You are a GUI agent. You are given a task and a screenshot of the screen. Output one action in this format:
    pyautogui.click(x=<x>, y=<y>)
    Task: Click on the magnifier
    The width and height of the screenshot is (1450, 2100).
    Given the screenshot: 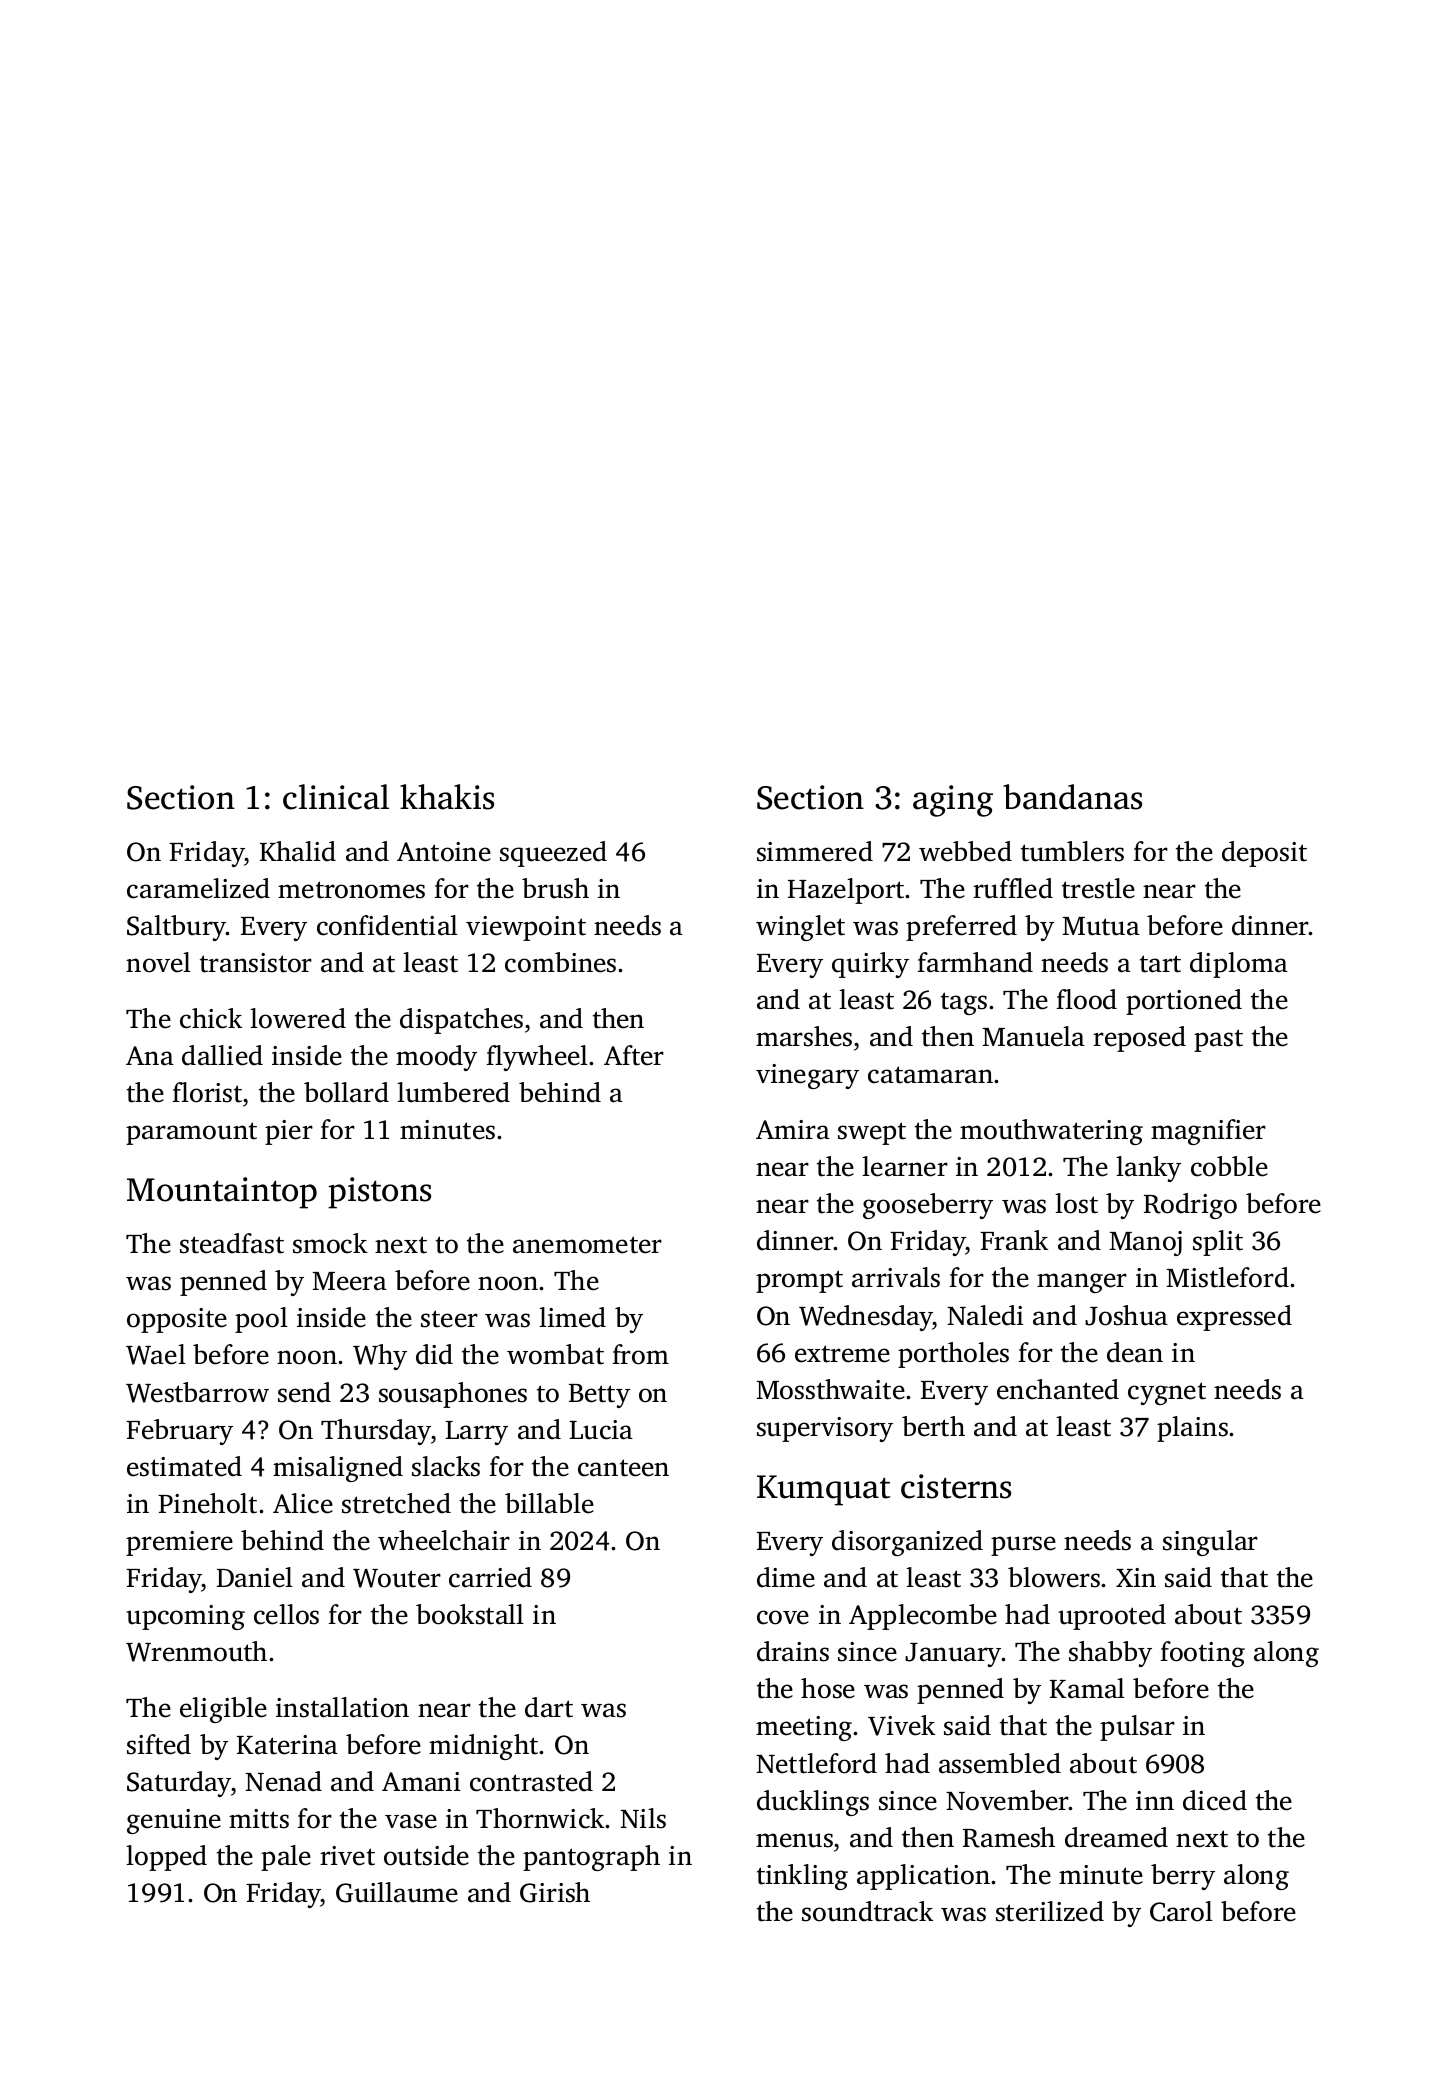 What is the action you would take?
    pyautogui.click(x=1208, y=1132)
